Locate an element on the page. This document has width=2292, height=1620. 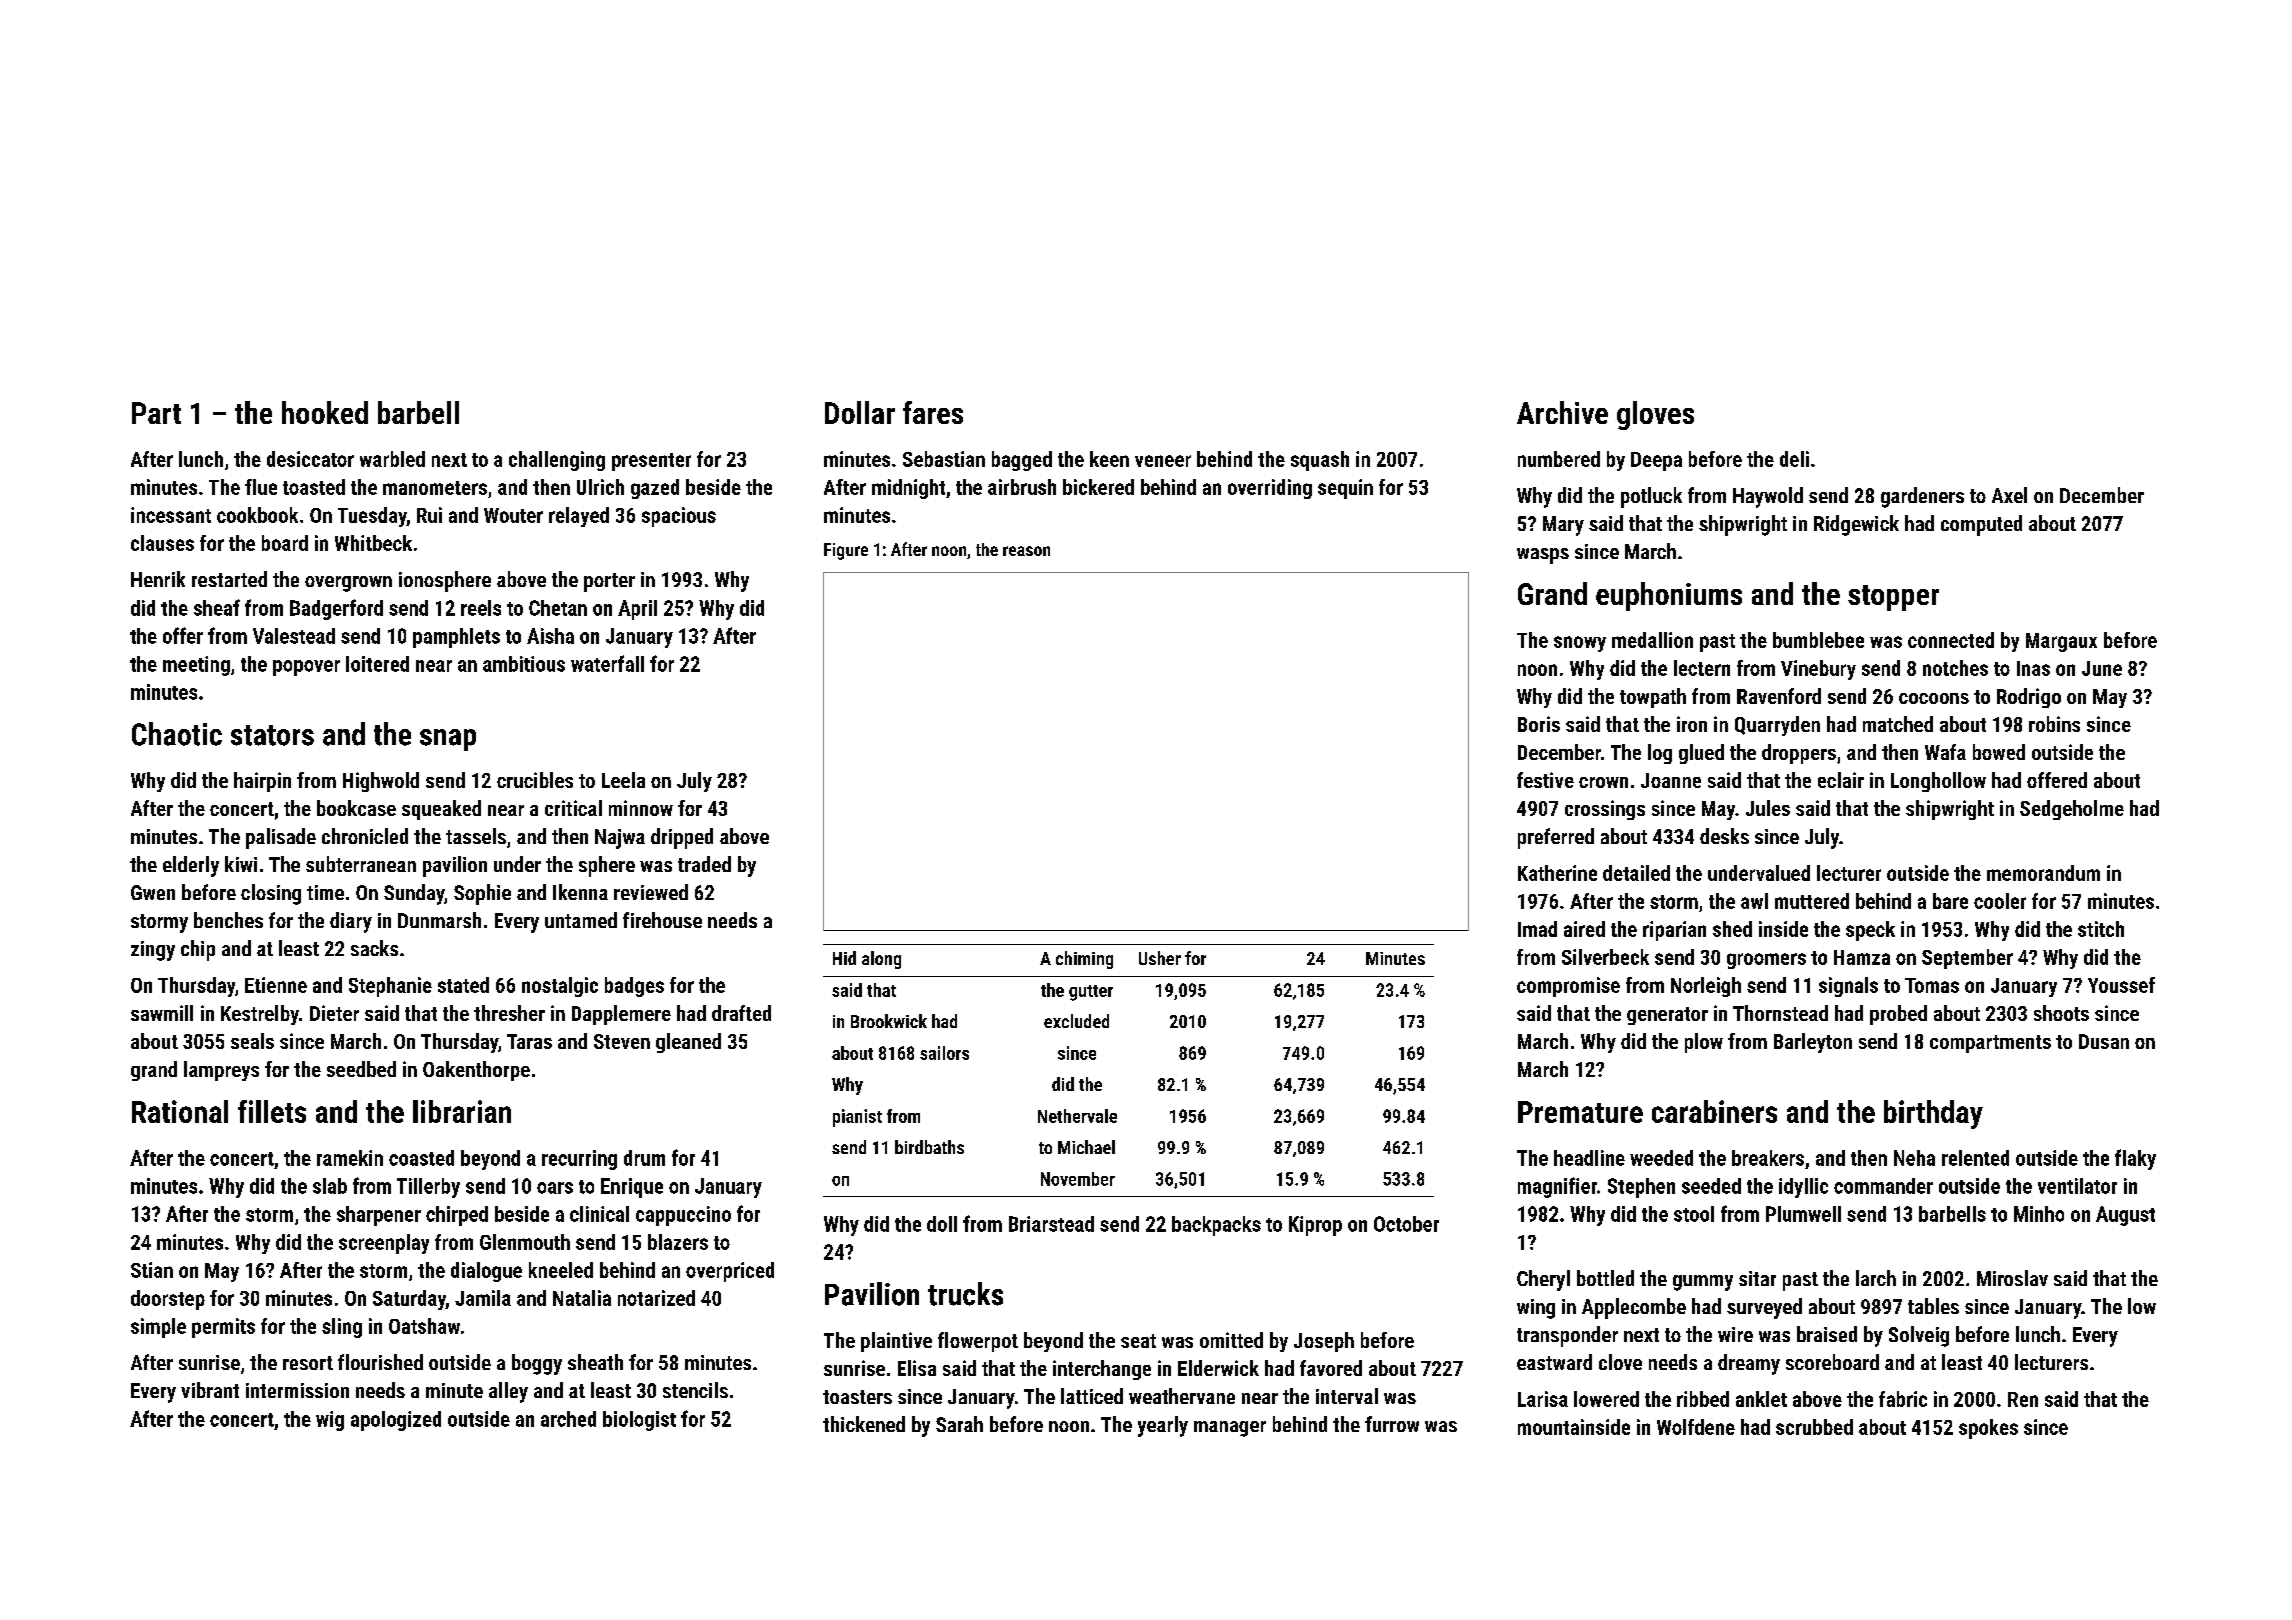
hooked is located at coordinates (325, 412).
